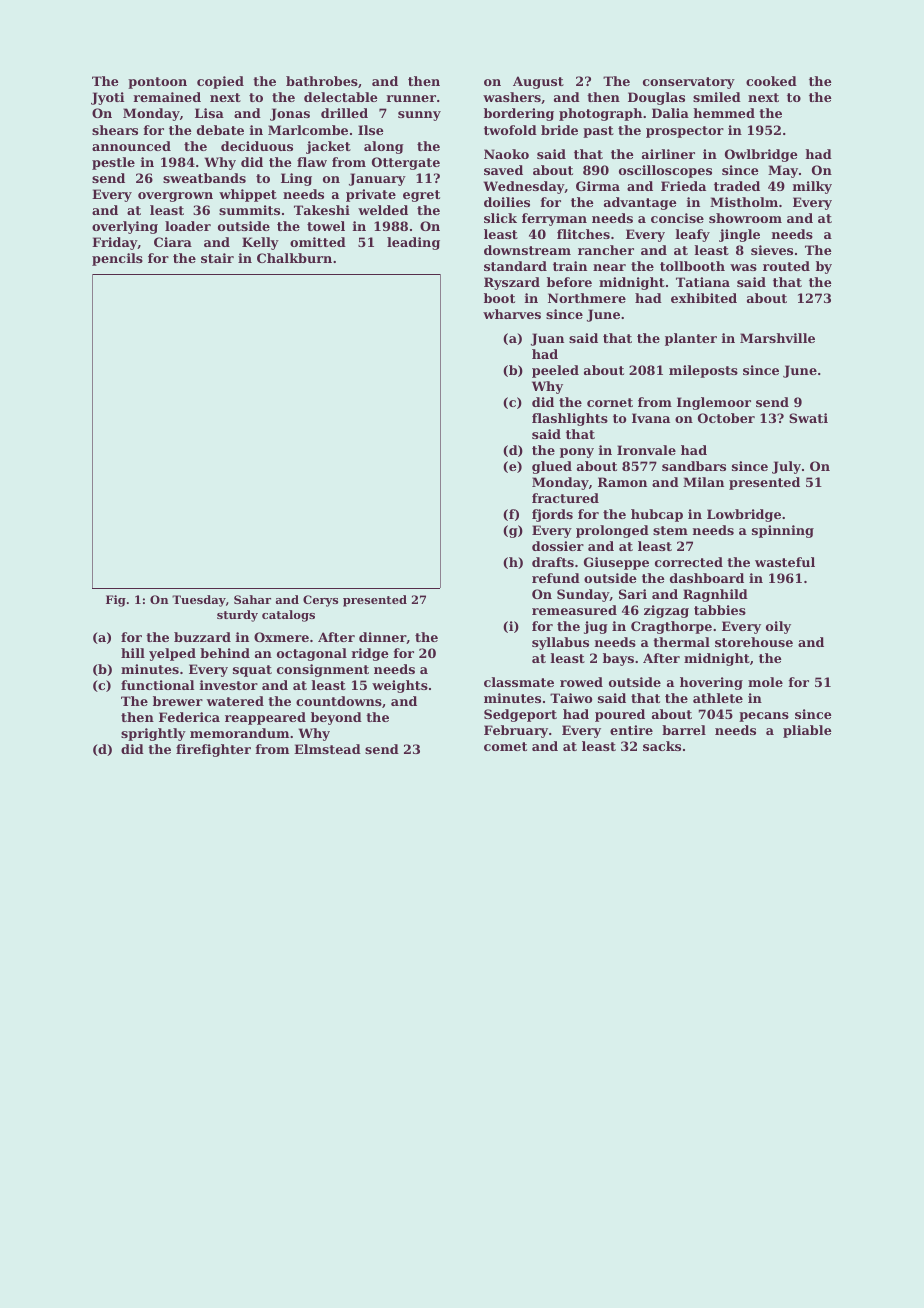  I want to click on Tuesday, so click(199, 601).
